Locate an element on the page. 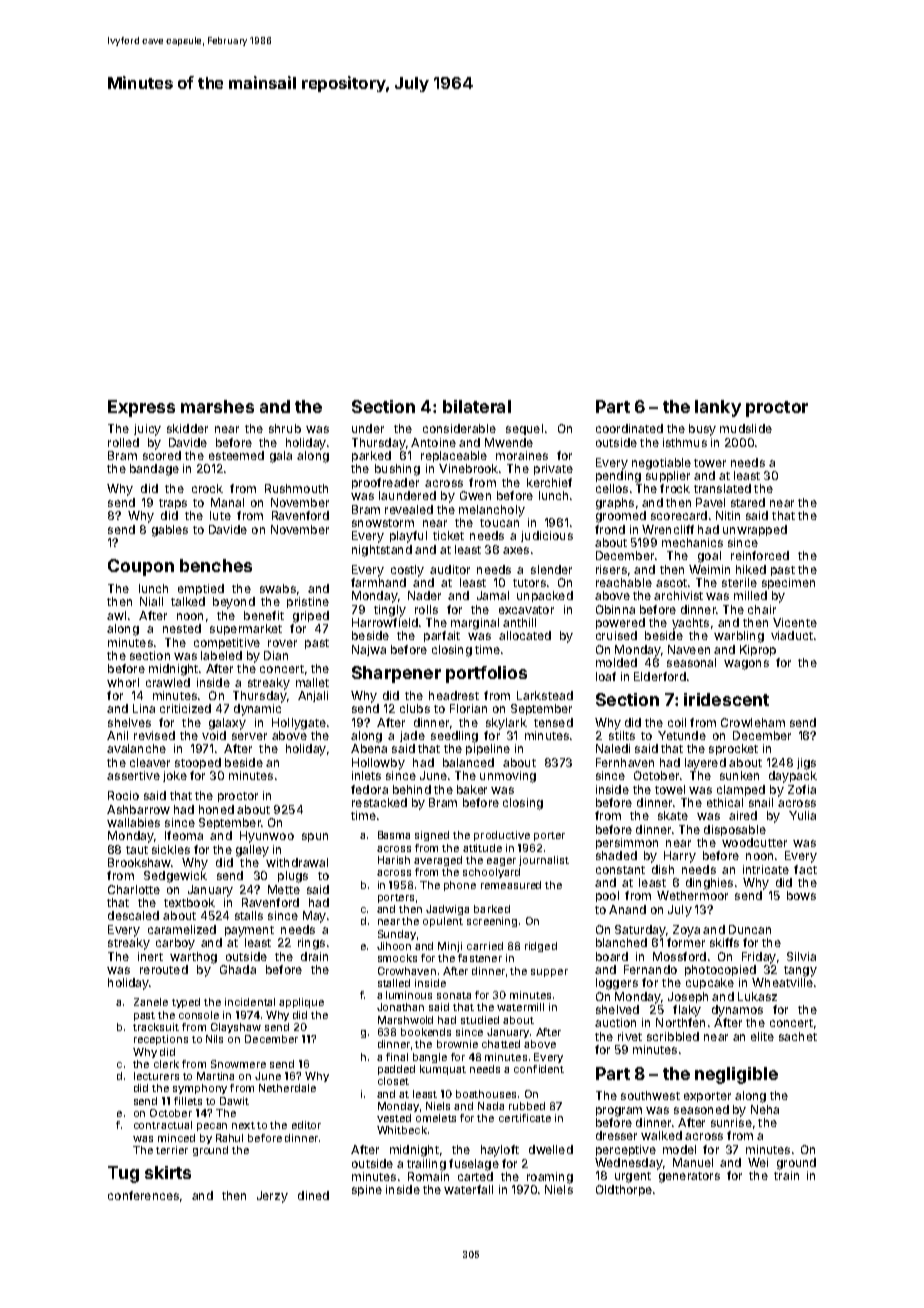 The width and height of the page is (924, 1308). marshes is located at coordinates (217, 406).
